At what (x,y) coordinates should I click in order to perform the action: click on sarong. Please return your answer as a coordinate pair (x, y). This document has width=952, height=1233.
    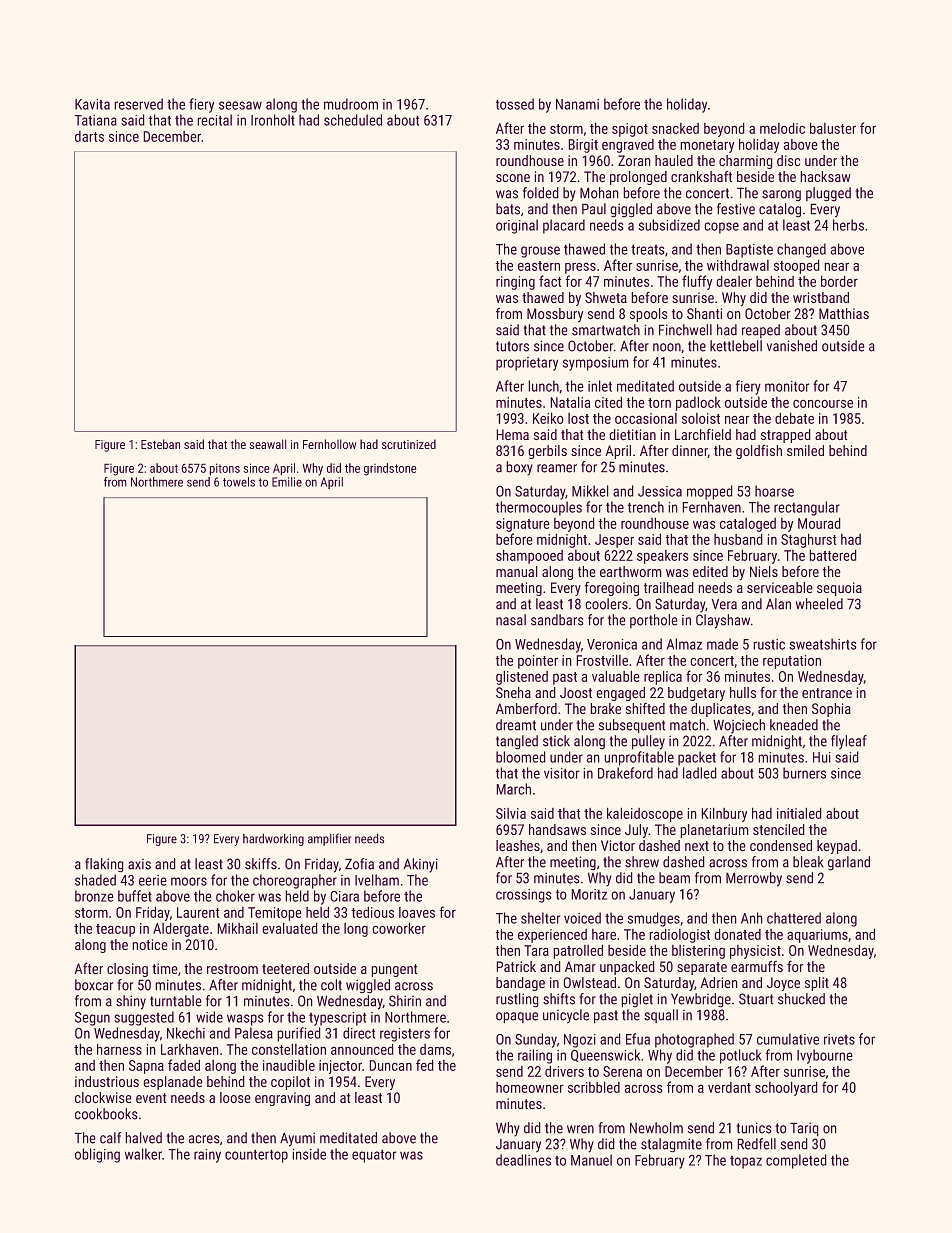
    Looking at the image, I should click on (781, 196).
